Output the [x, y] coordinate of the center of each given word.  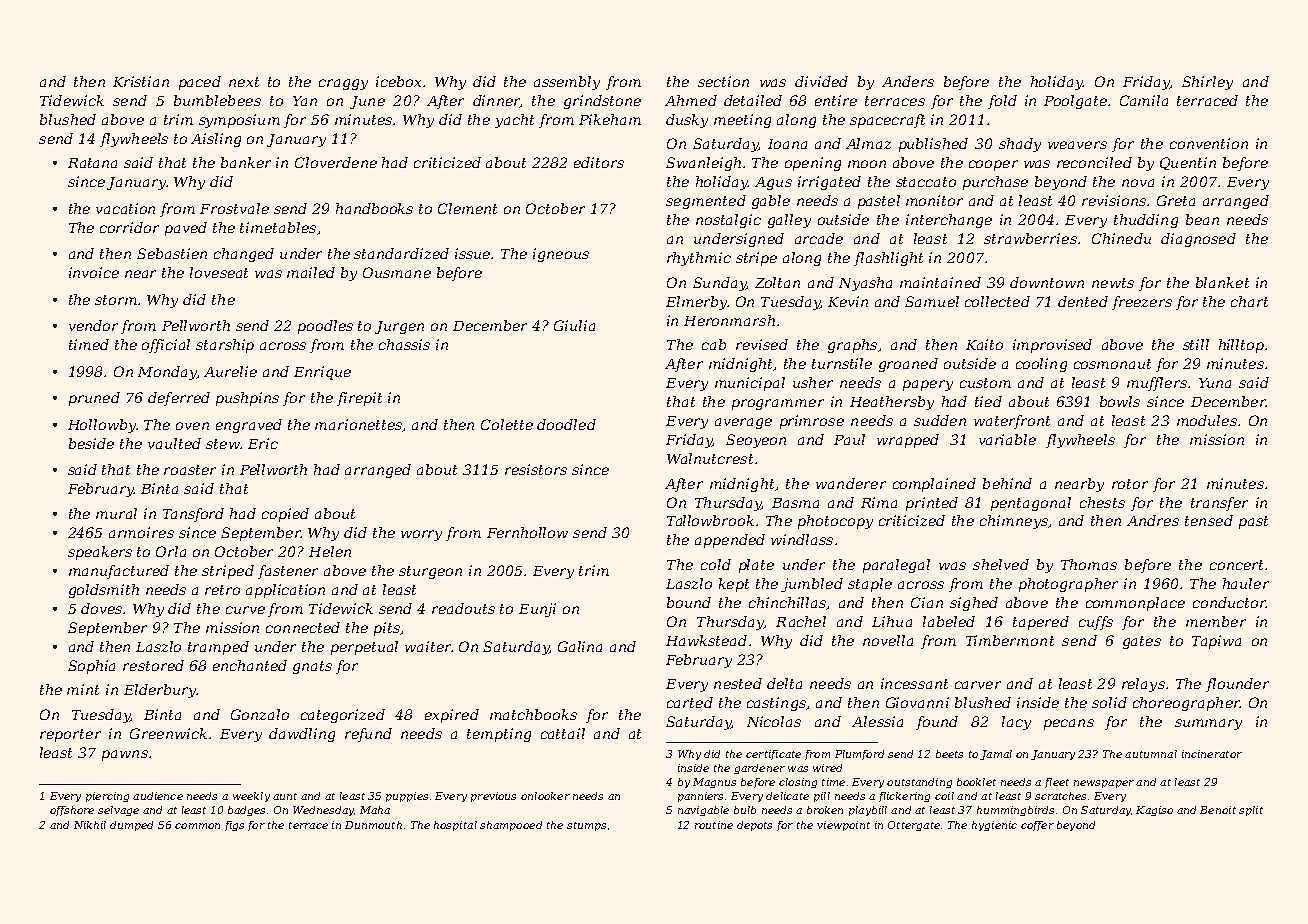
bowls [1120, 401]
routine [714, 825]
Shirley [1207, 83]
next [244, 82]
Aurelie [230, 371]
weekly [251, 797]
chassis [404, 344]
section [723, 81]
